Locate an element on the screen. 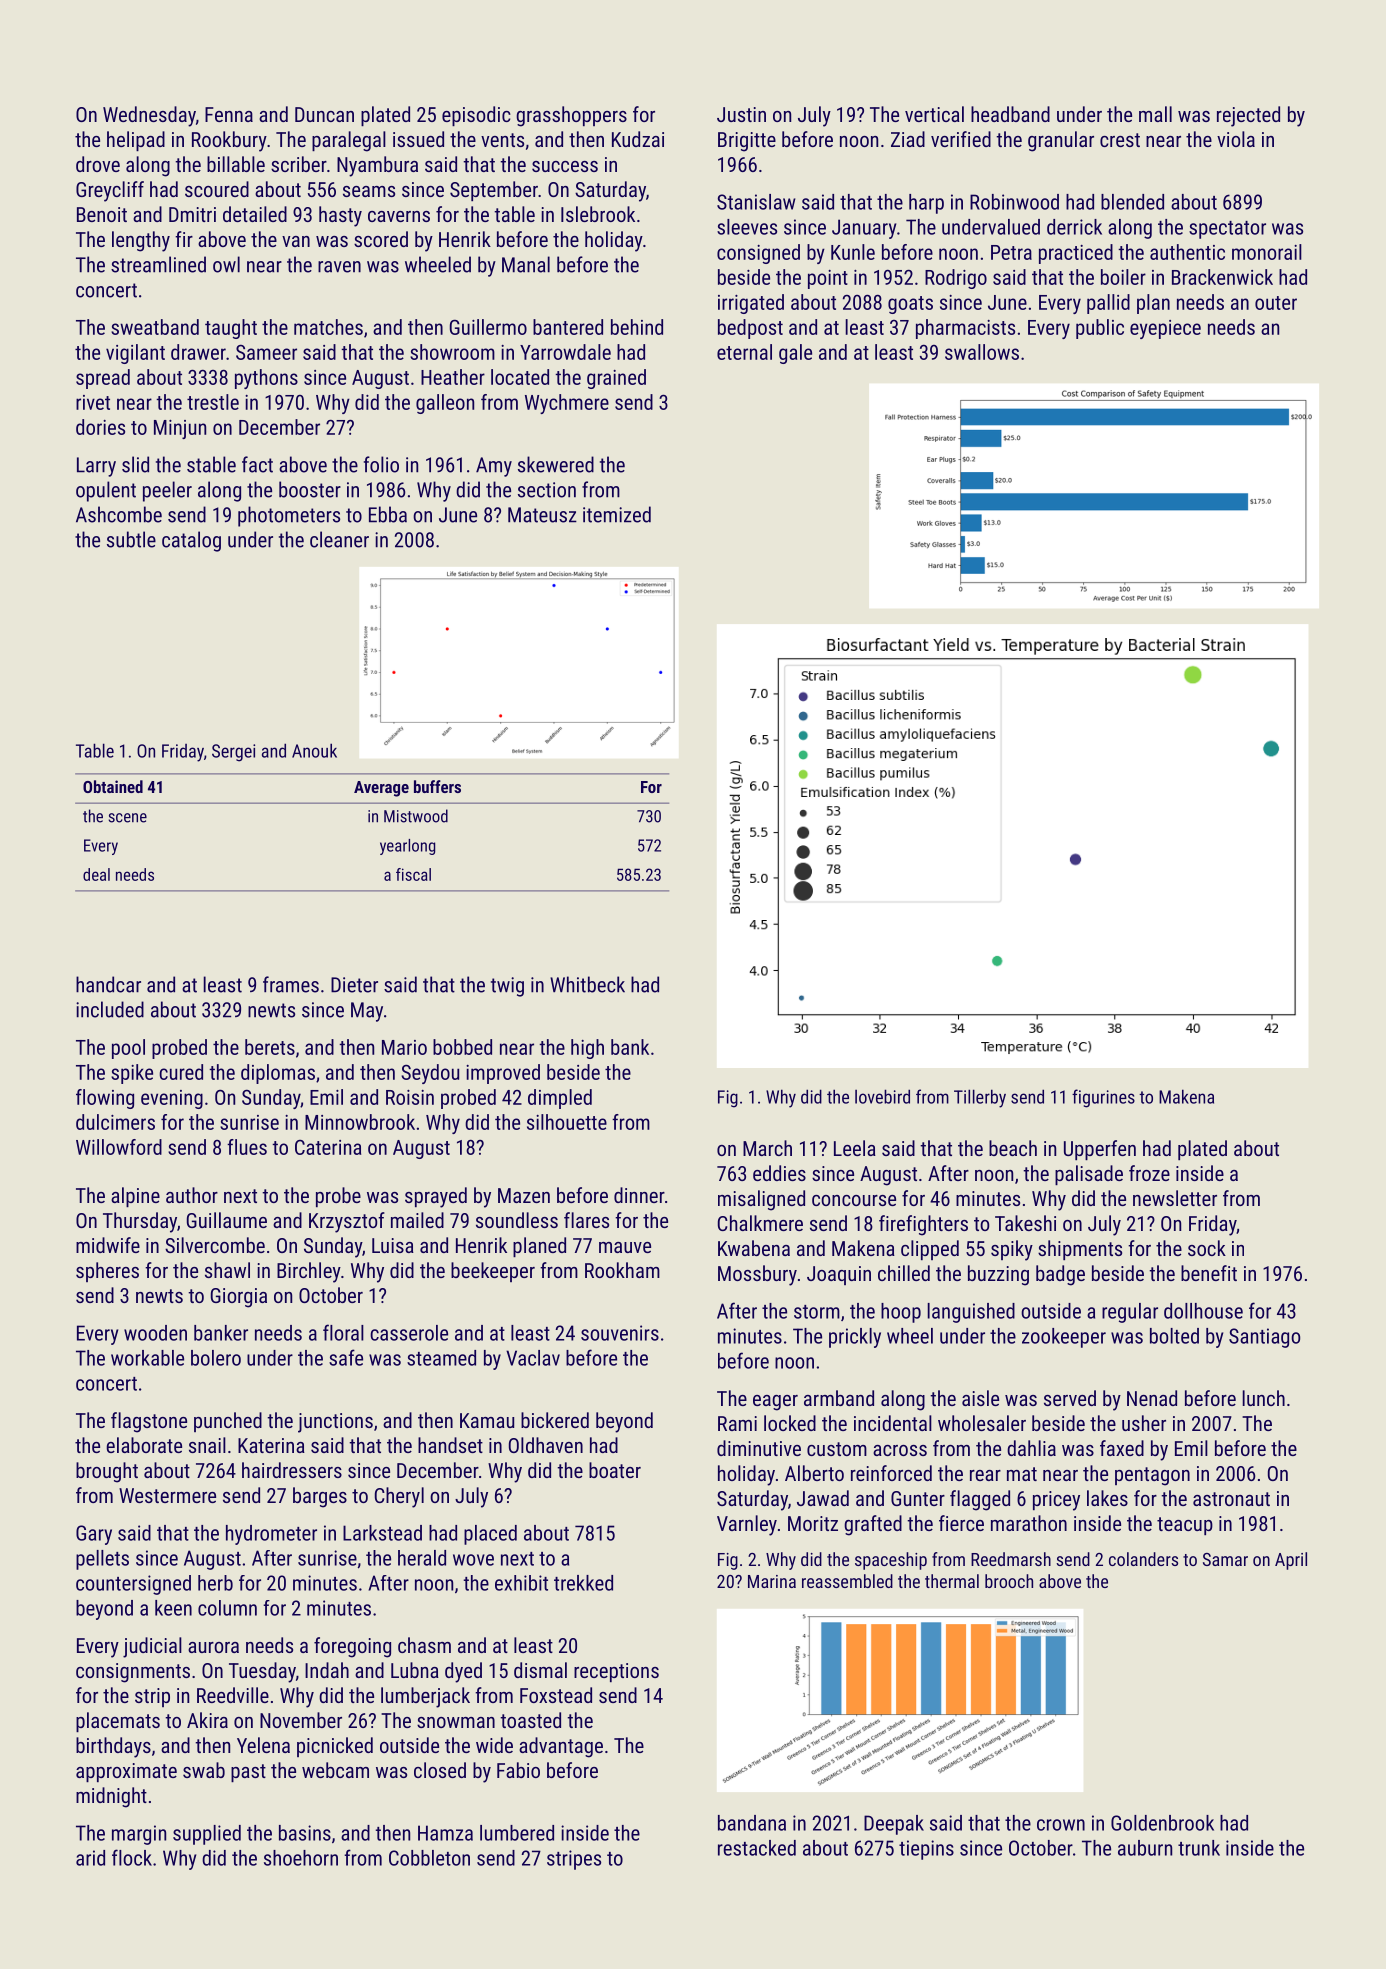 The width and height of the screenshot is (1386, 1969). Duncan is located at coordinates (324, 114).
